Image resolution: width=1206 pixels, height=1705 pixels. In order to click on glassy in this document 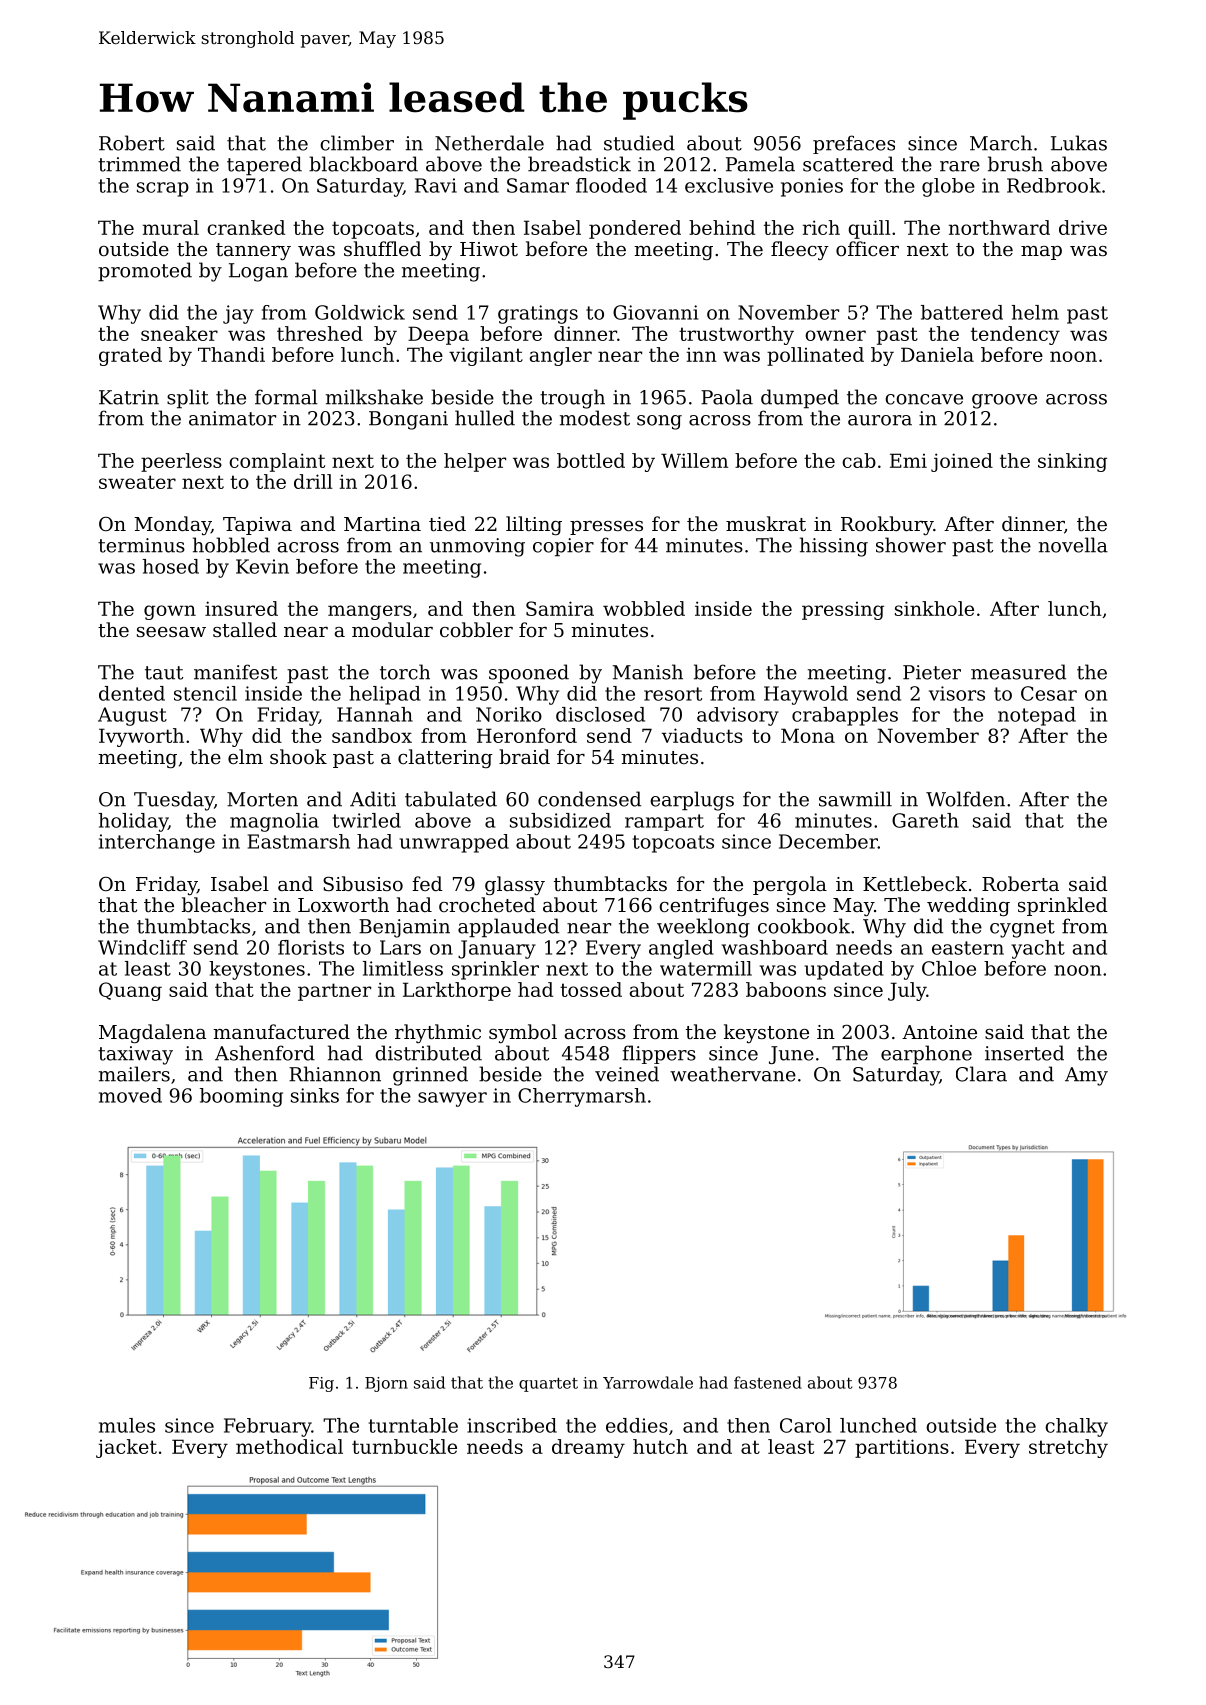, I will do `click(515, 885)`.
